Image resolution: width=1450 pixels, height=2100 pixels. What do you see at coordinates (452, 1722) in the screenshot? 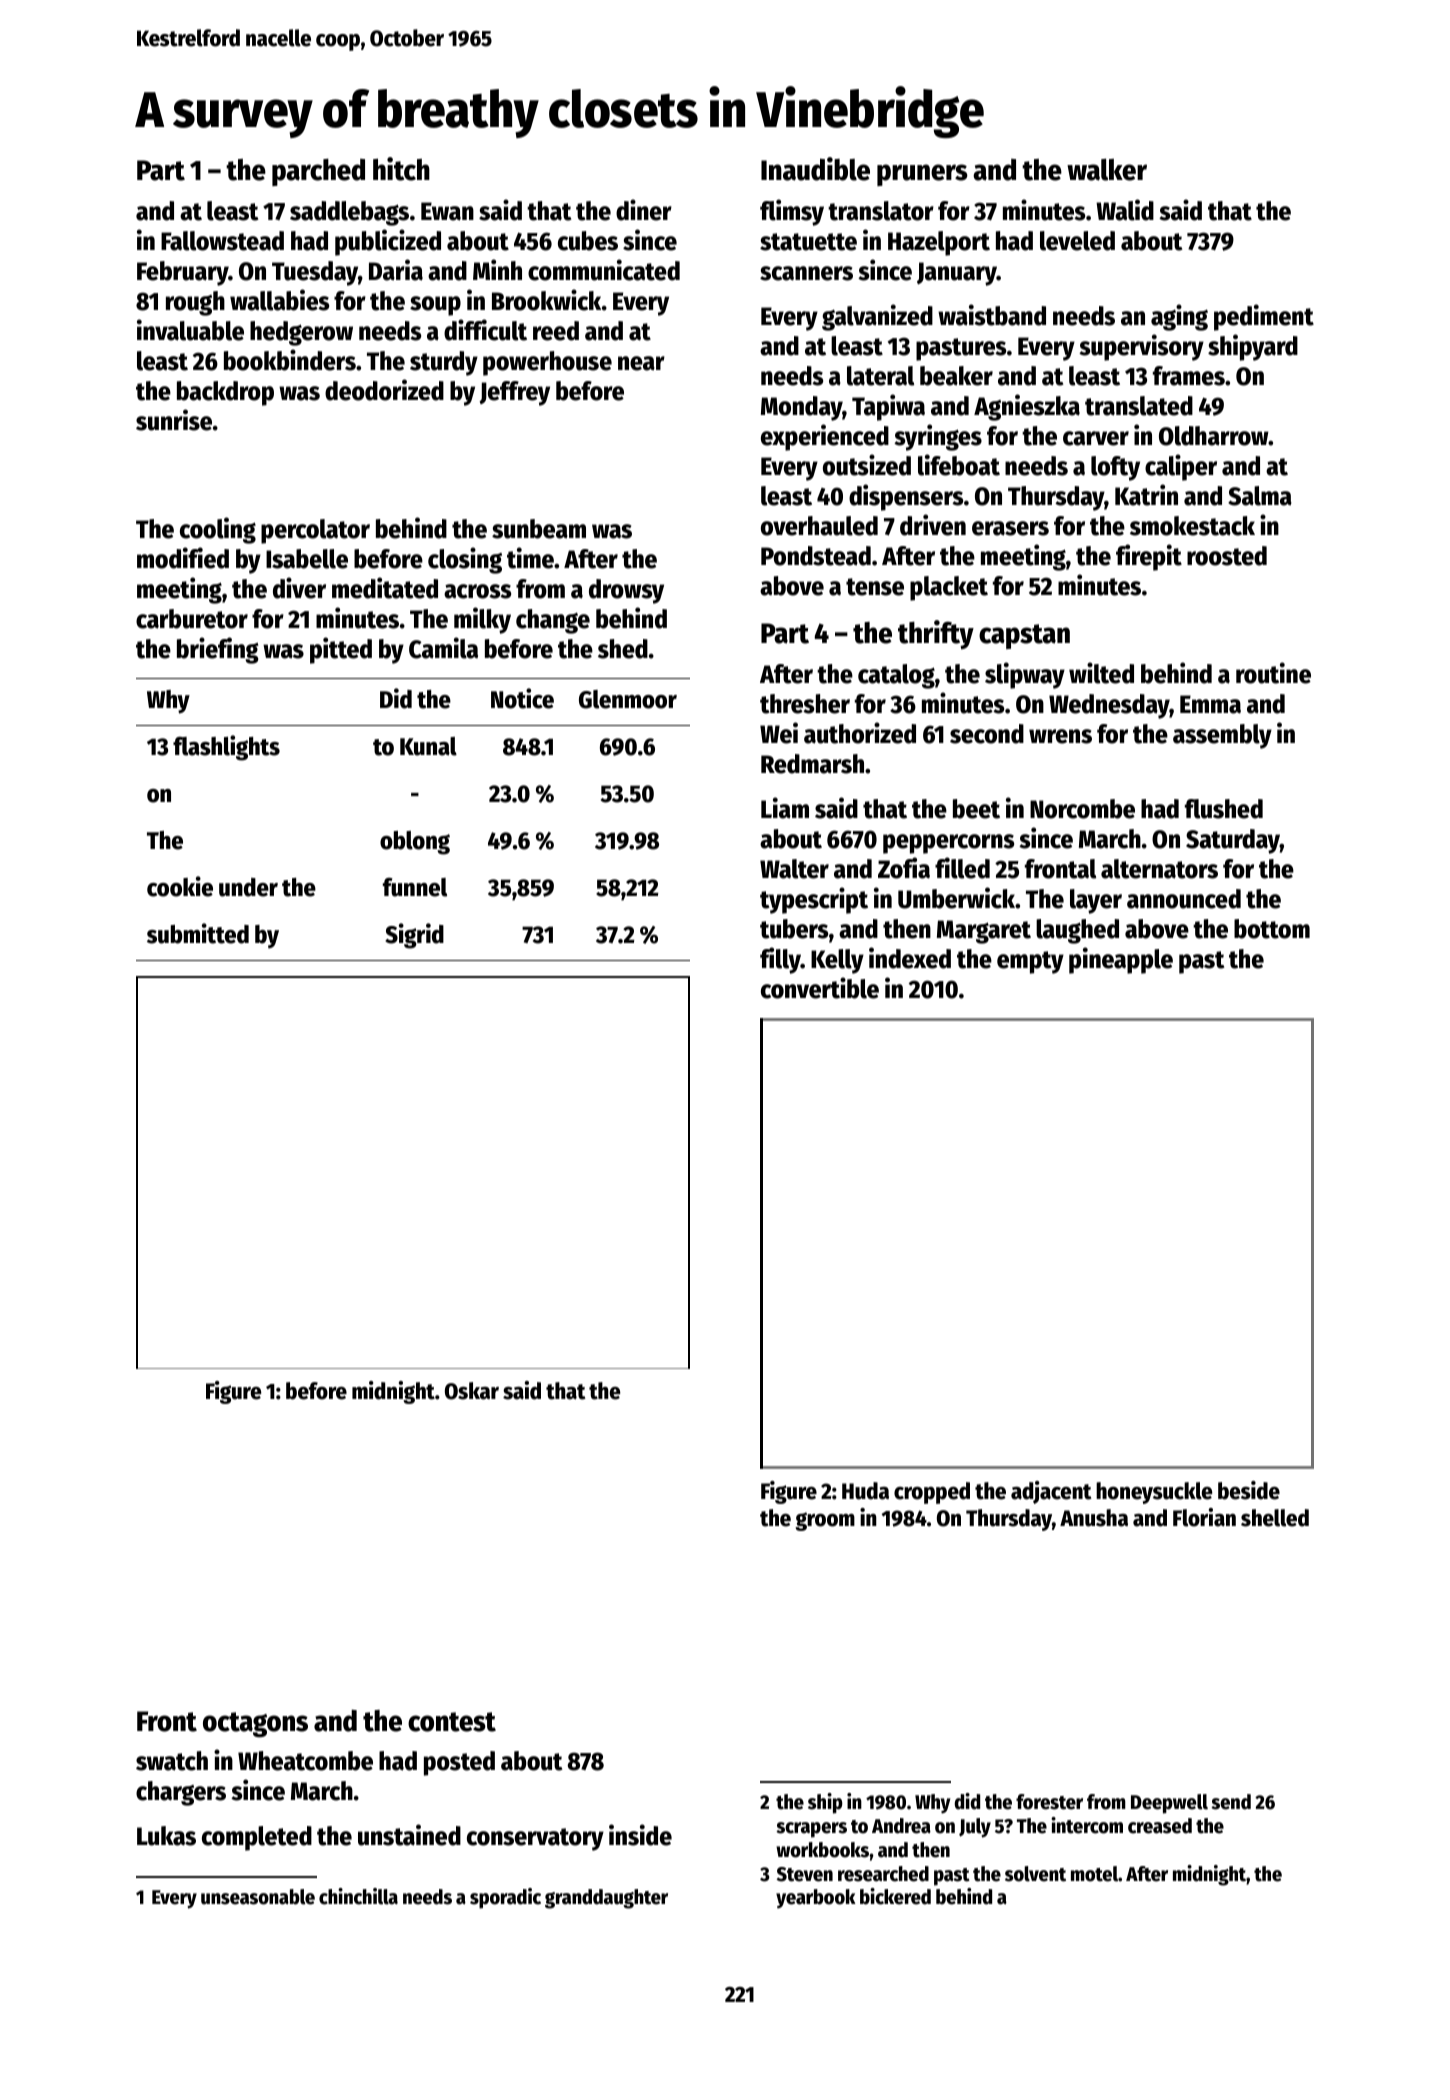
I see `contest` at bounding box center [452, 1722].
